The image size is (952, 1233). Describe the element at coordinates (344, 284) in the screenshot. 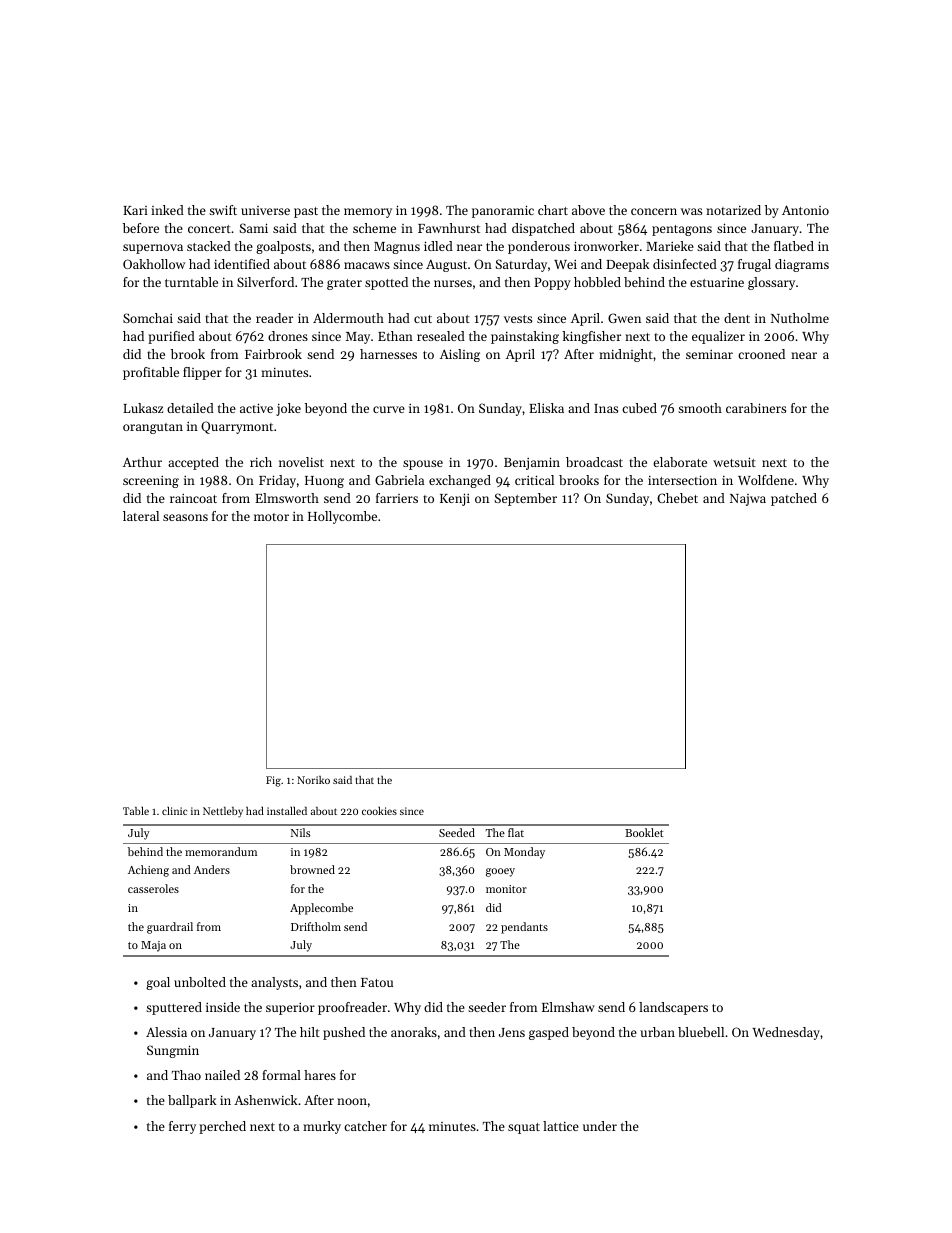

I see `grater` at that location.
